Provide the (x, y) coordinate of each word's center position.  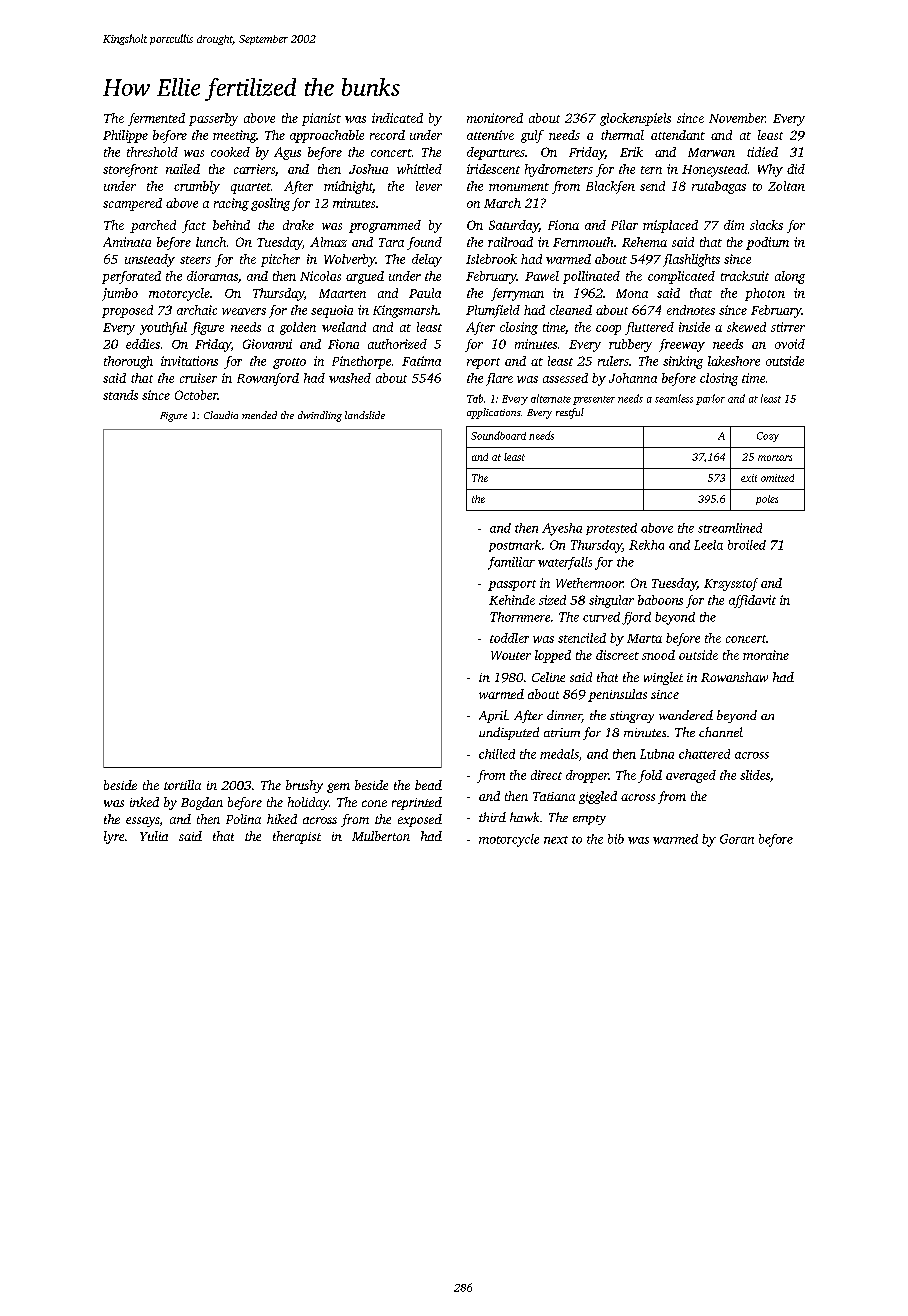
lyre (114, 837)
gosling (270, 204)
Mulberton (381, 836)
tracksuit (745, 276)
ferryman (517, 294)
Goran (737, 839)
